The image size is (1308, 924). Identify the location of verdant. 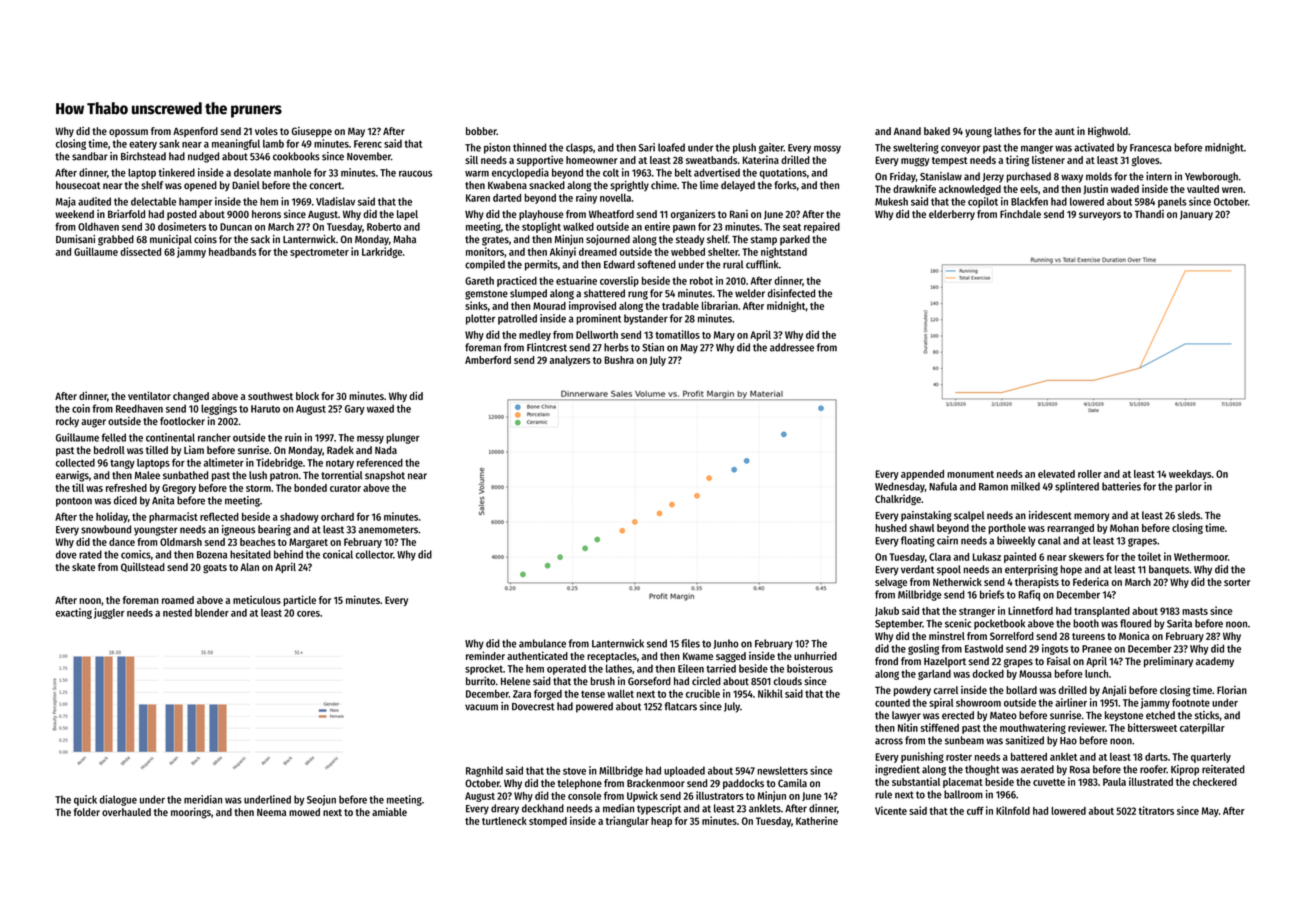
(917, 569).
